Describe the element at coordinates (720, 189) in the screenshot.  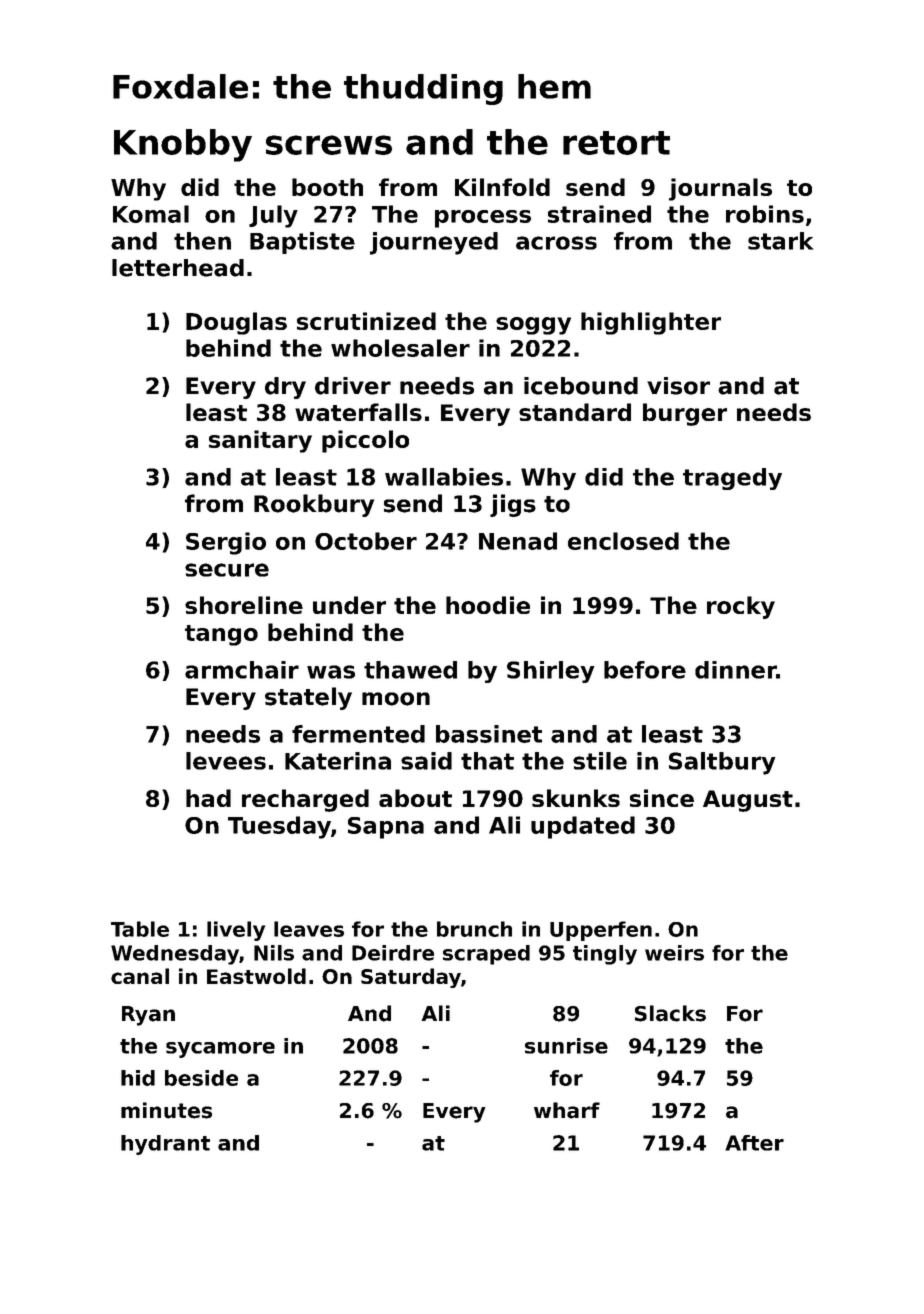
I see `journals` at that location.
